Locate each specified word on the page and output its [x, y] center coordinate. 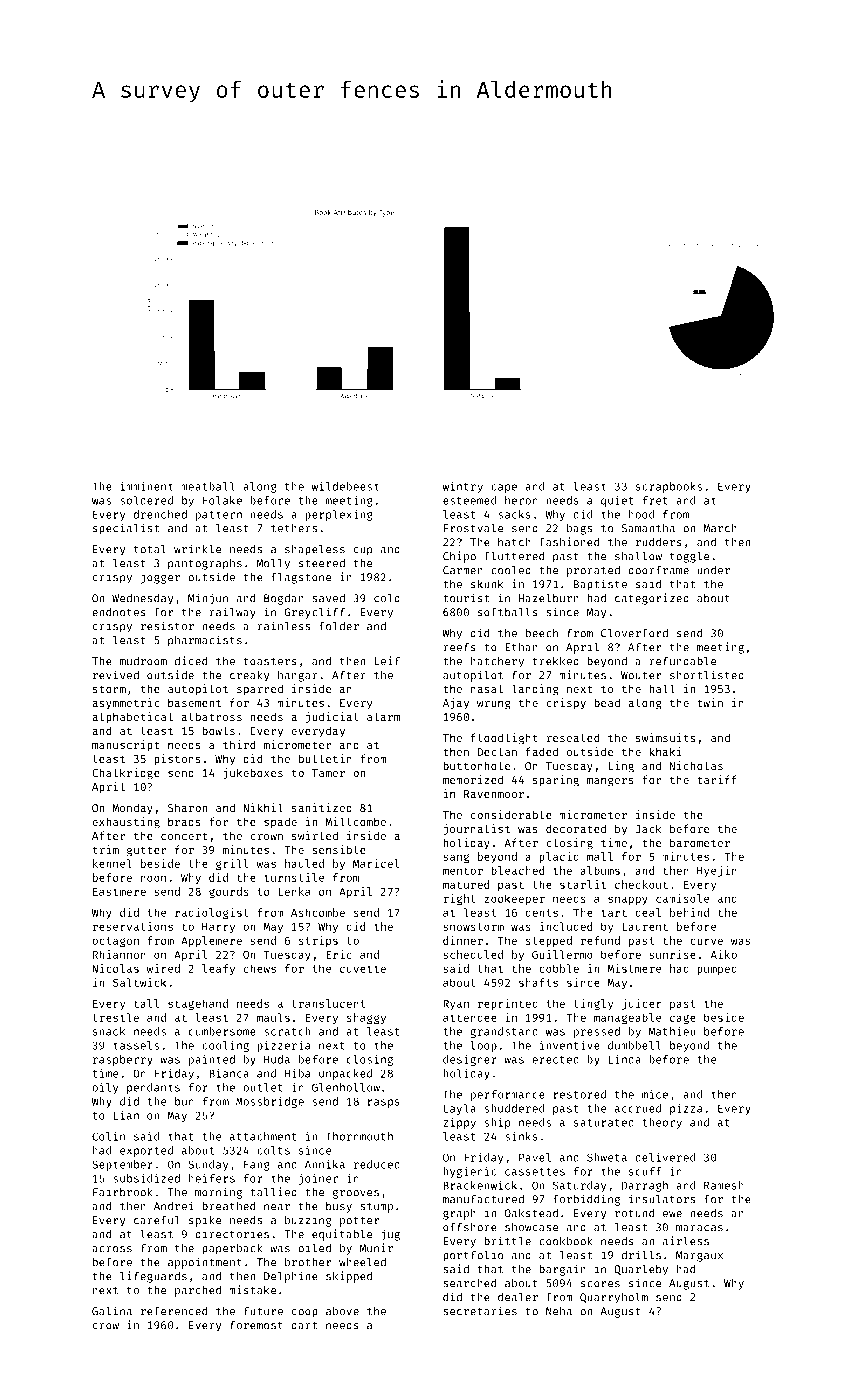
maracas [699, 1228]
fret [655, 500]
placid [559, 857]
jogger [160, 578]
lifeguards [153, 1277]
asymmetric [125, 704]
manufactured [483, 1199]
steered [322, 563]
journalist [477, 829]
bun [184, 1101]
